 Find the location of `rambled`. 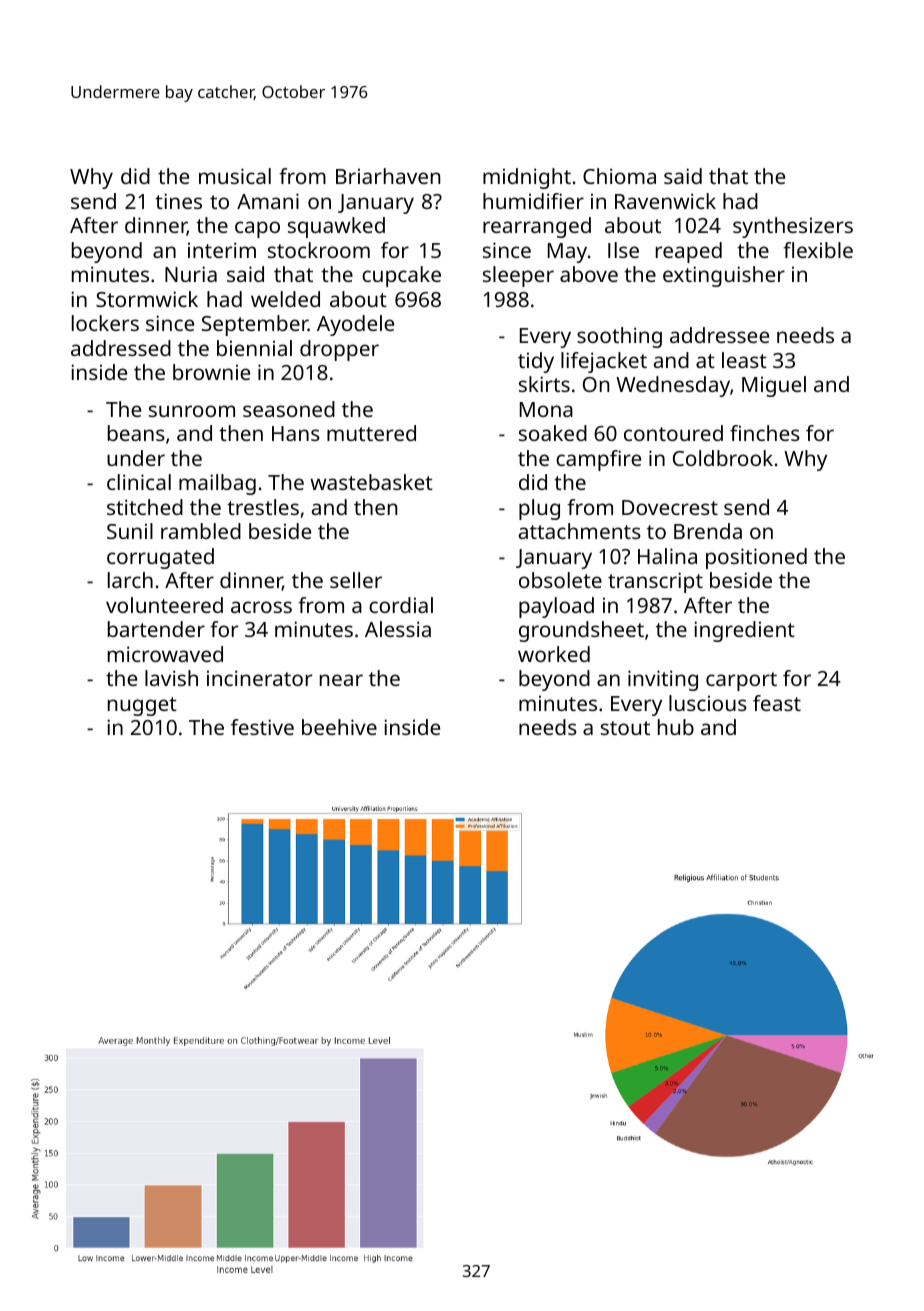

rambled is located at coordinates (201, 531).
